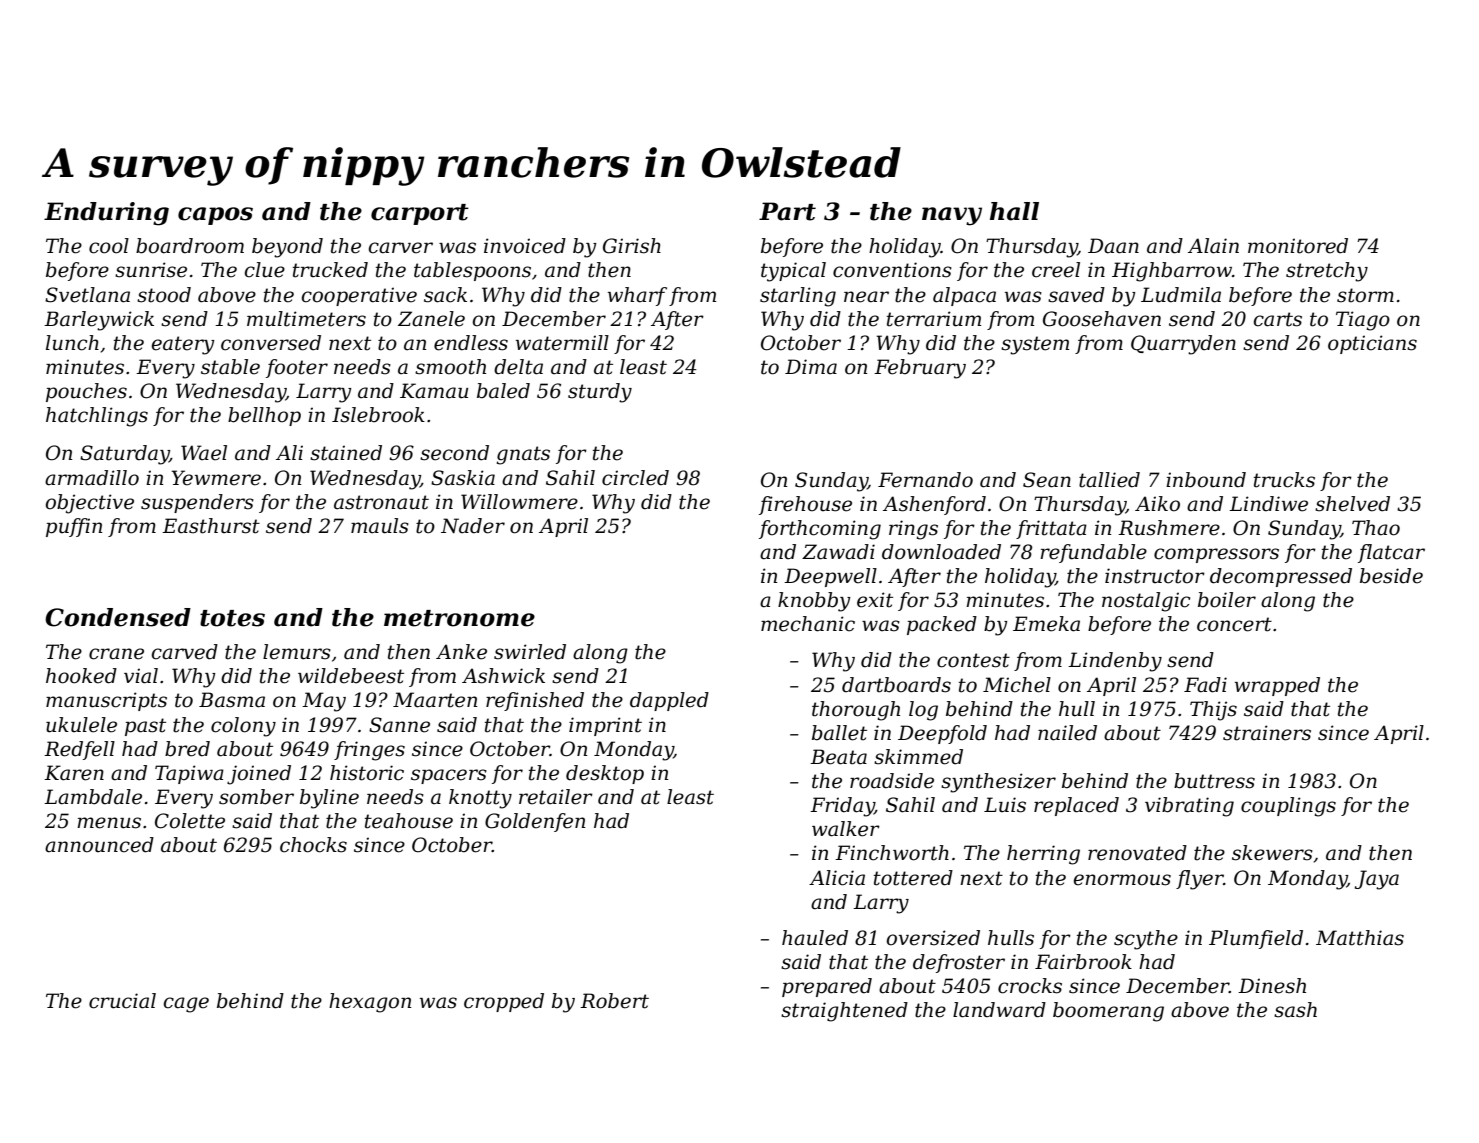 This page has width=1479, height=1143. Describe the element at coordinates (934, 319) in the page. I see `terrarium` at that location.
